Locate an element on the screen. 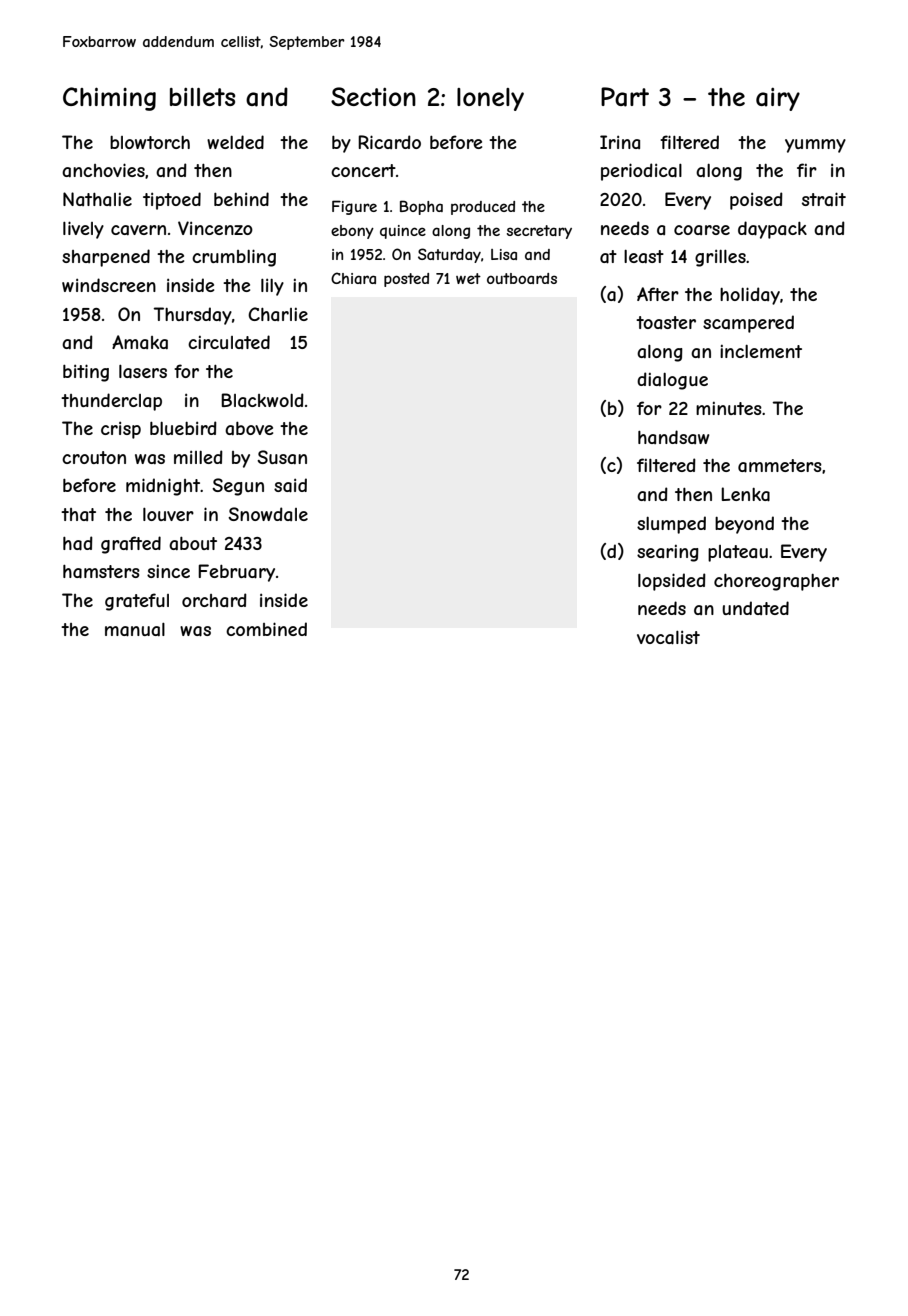 The image size is (908, 1316). choreographer is located at coordinates (776, 582).
